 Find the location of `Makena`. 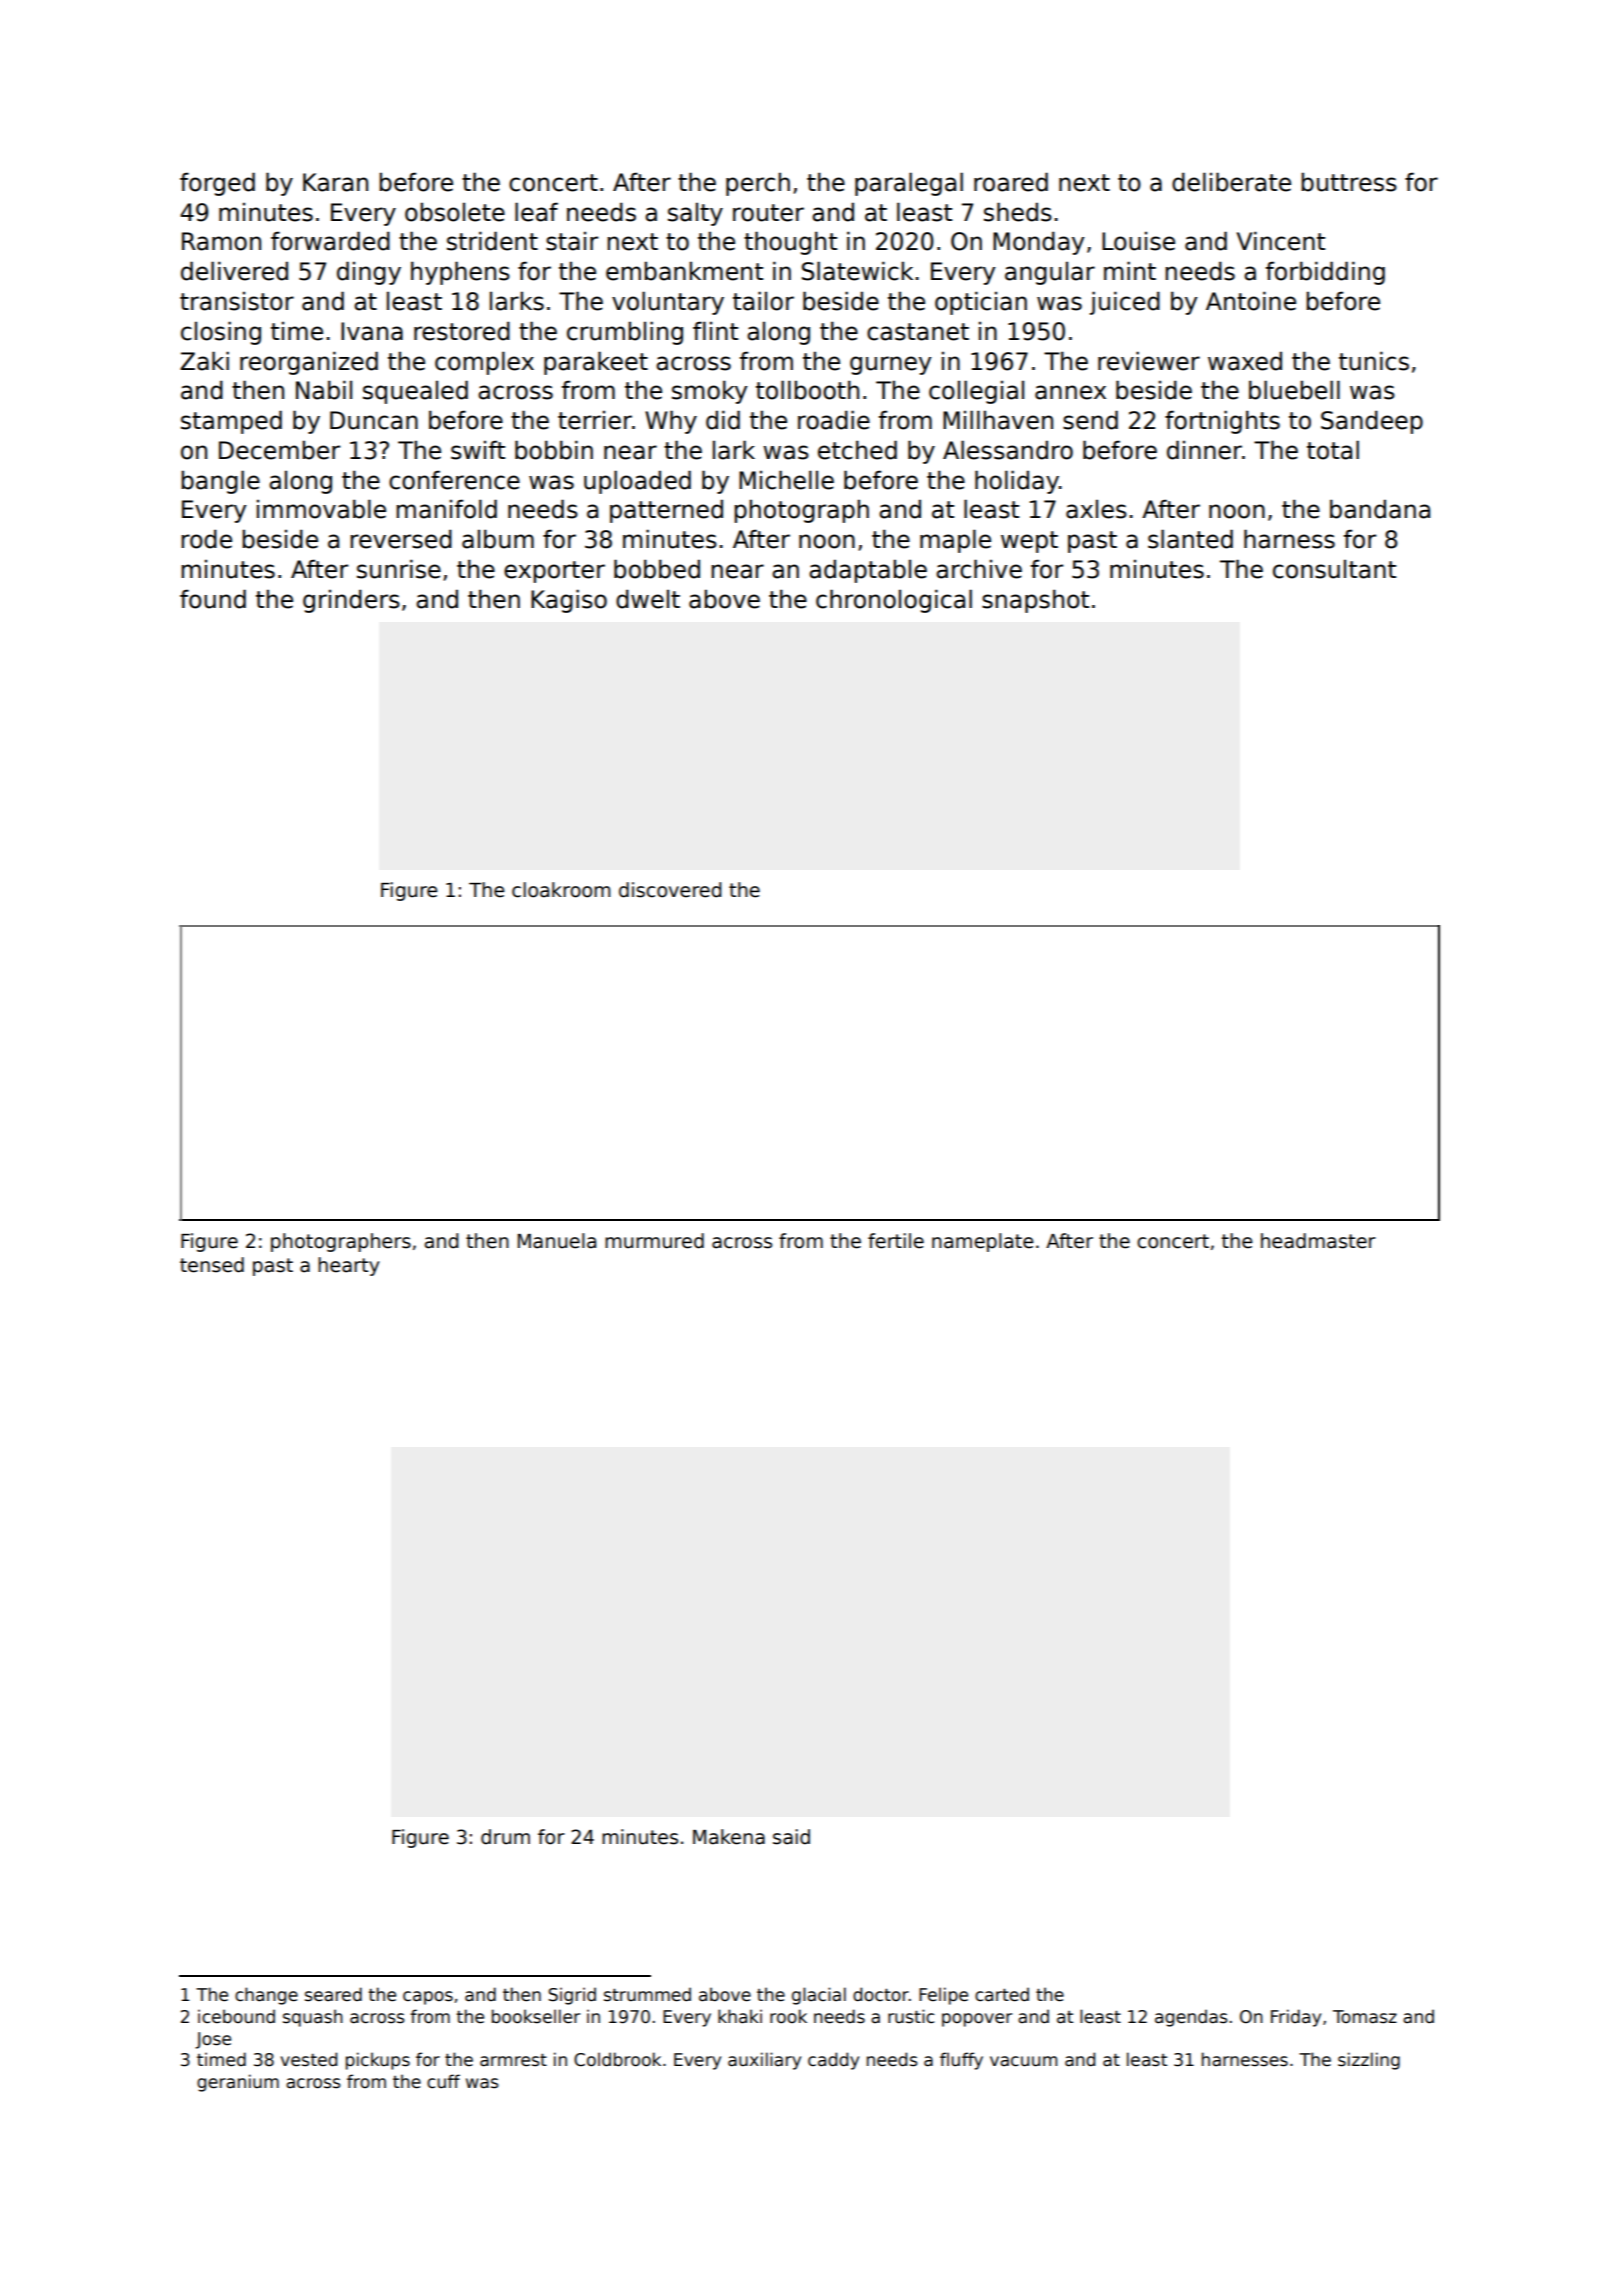

Makena is located at coordinates (729, 1837).
